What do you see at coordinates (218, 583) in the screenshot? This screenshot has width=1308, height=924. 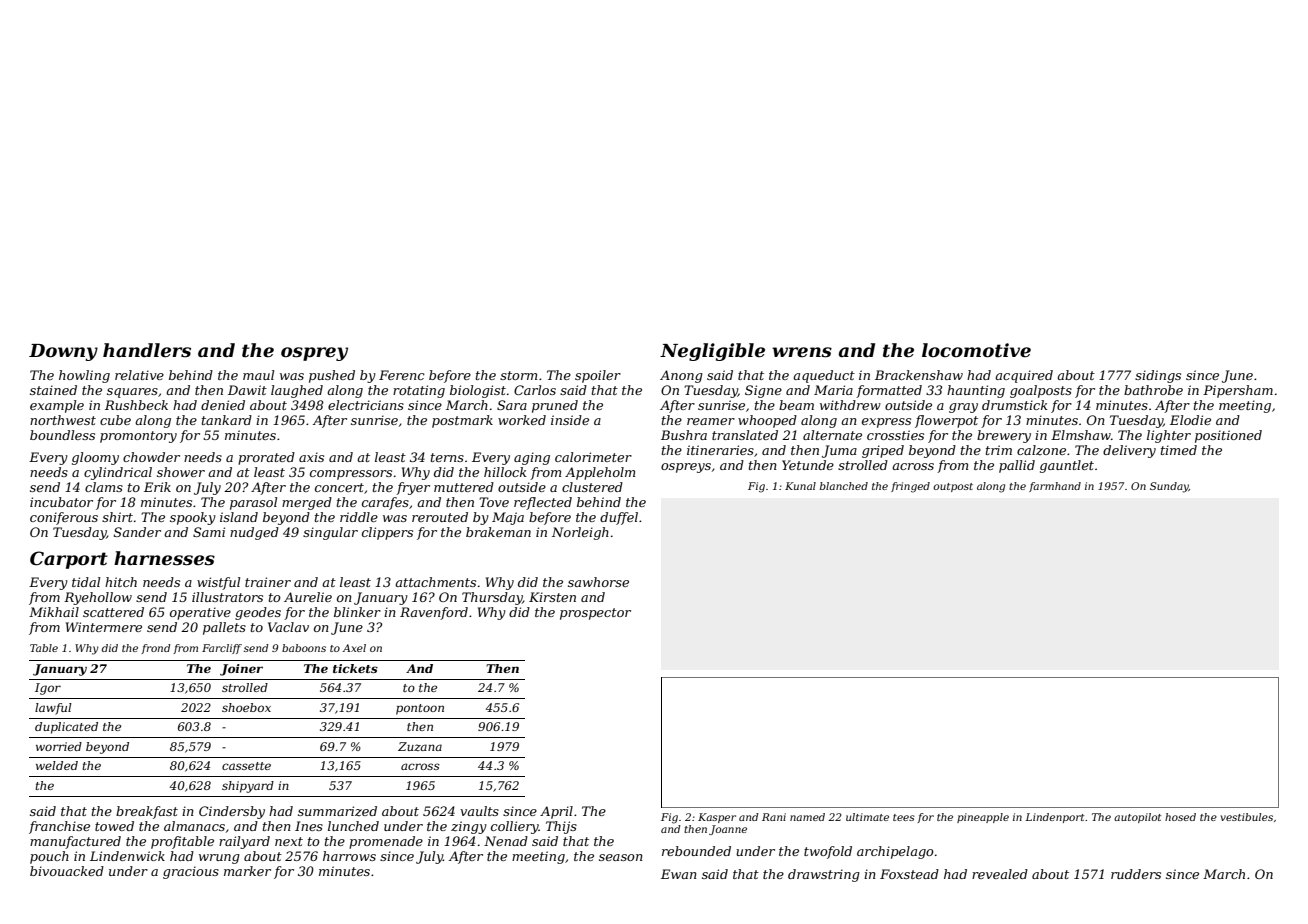 I see `wistful` at bounding box center [218, 583].
